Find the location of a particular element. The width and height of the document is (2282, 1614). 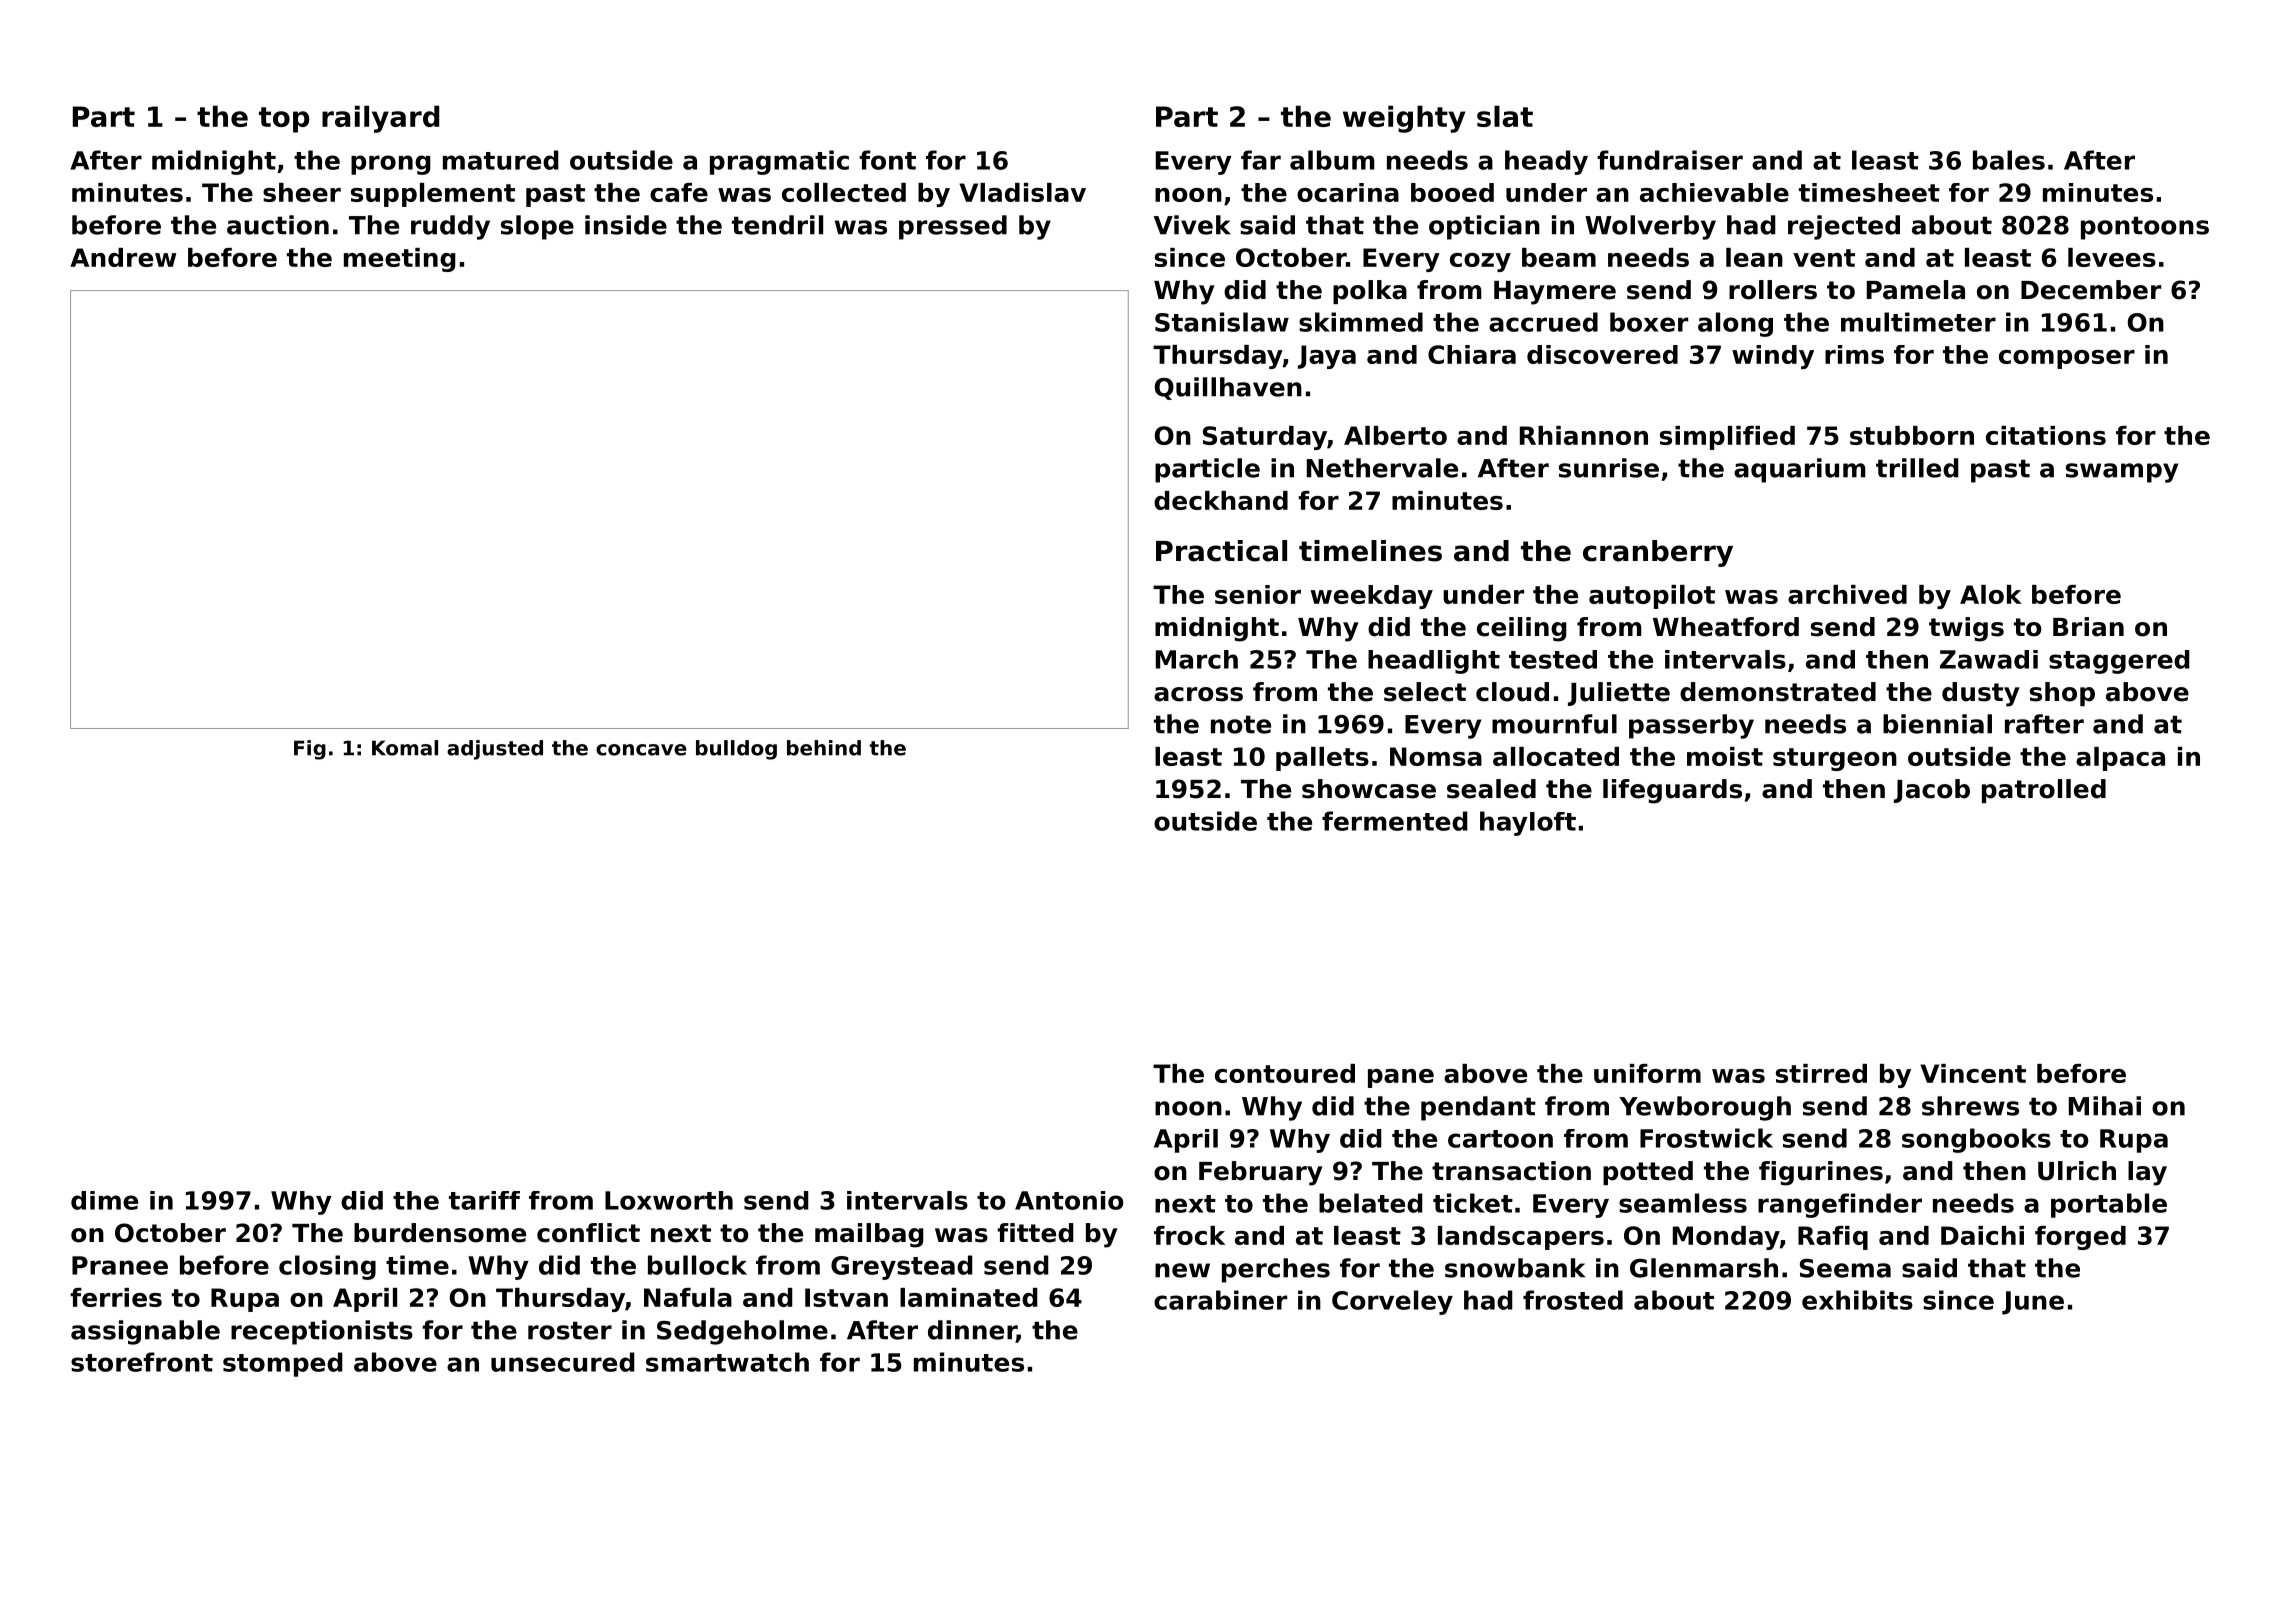

dime is located at coordinates (104, 1200).
